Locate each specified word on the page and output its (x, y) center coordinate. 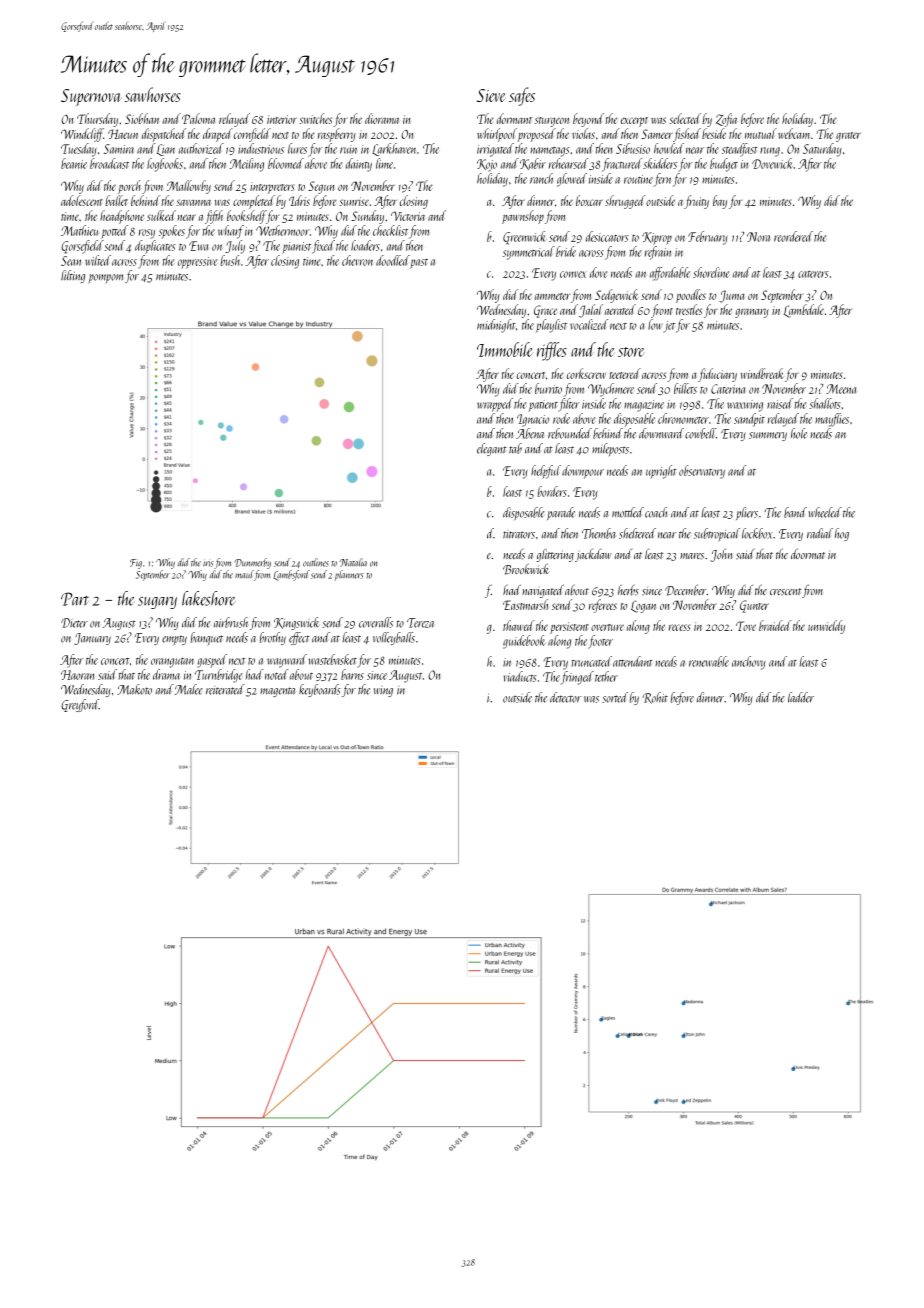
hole (799, 433)
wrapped (495, 405)
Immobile (505, 349)
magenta (278, 692)
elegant (492, 449)
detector (565, 697)
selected (685, 118)
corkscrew (586, 373)
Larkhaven (394, 149)
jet (669, 327)
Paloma (198, 118)
